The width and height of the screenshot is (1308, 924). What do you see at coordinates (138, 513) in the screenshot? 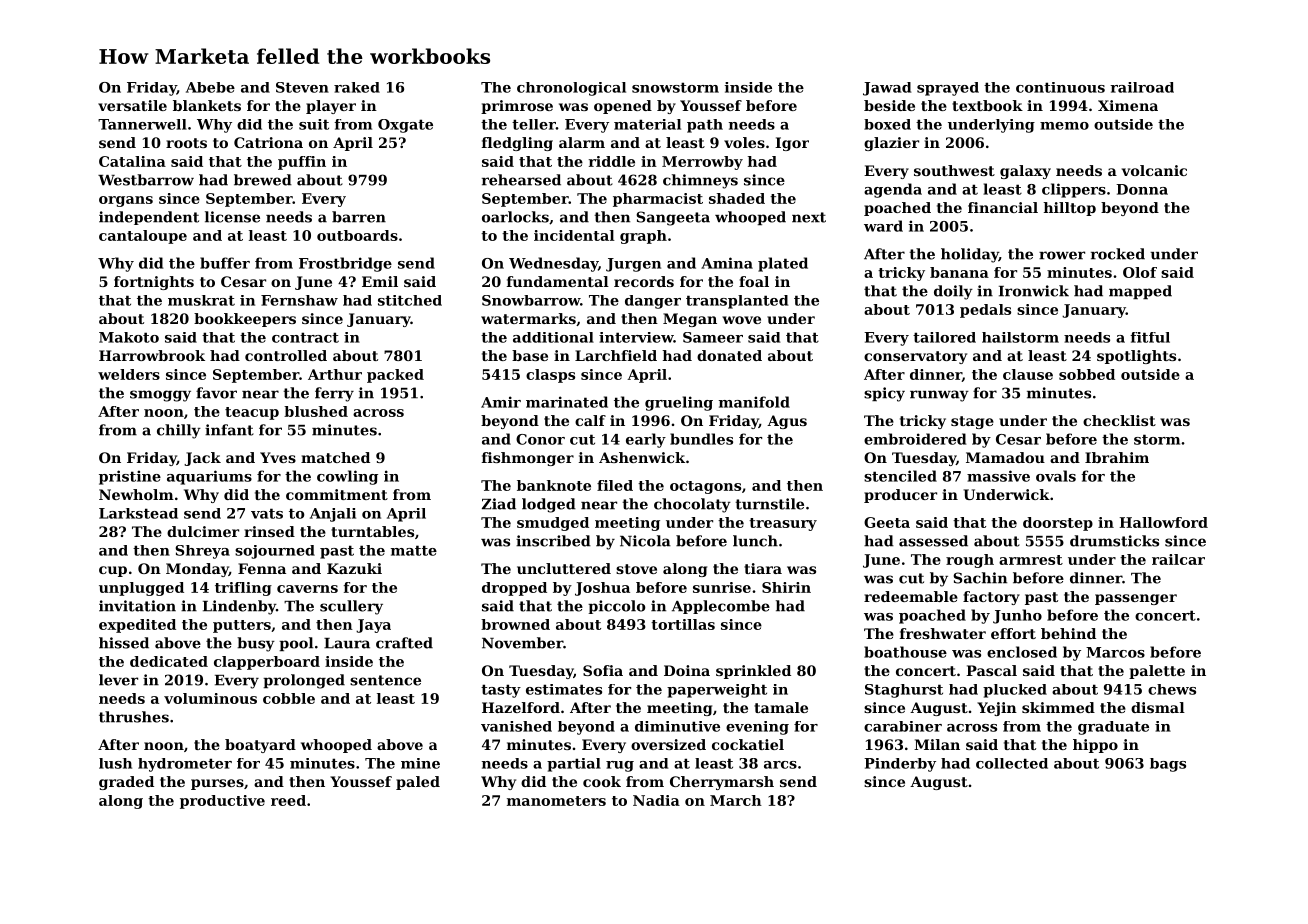
I see `Larkstead` at bounding box center [138, 513].
